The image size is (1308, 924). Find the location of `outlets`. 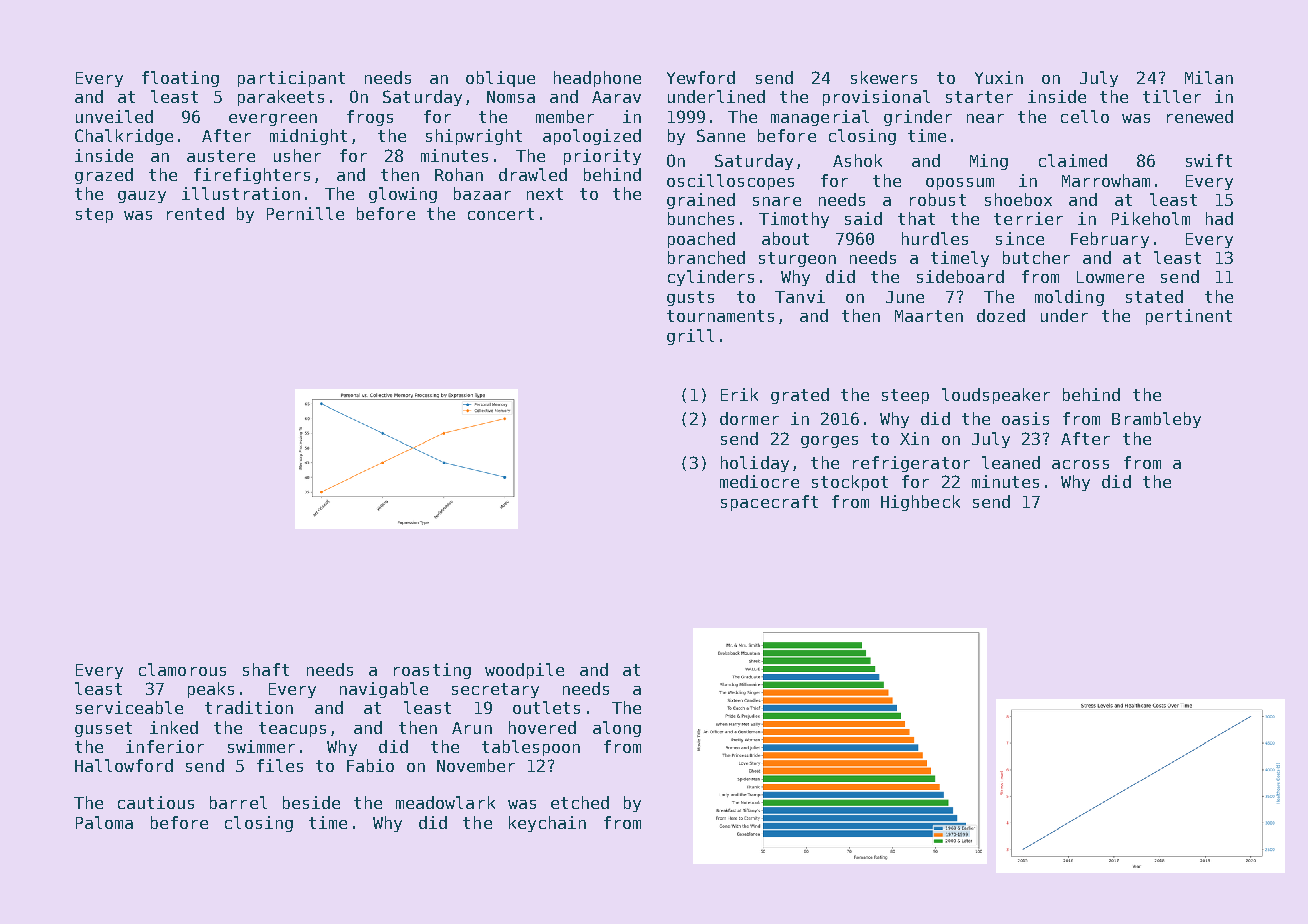

outlets is located at coordinates (546, 707).
